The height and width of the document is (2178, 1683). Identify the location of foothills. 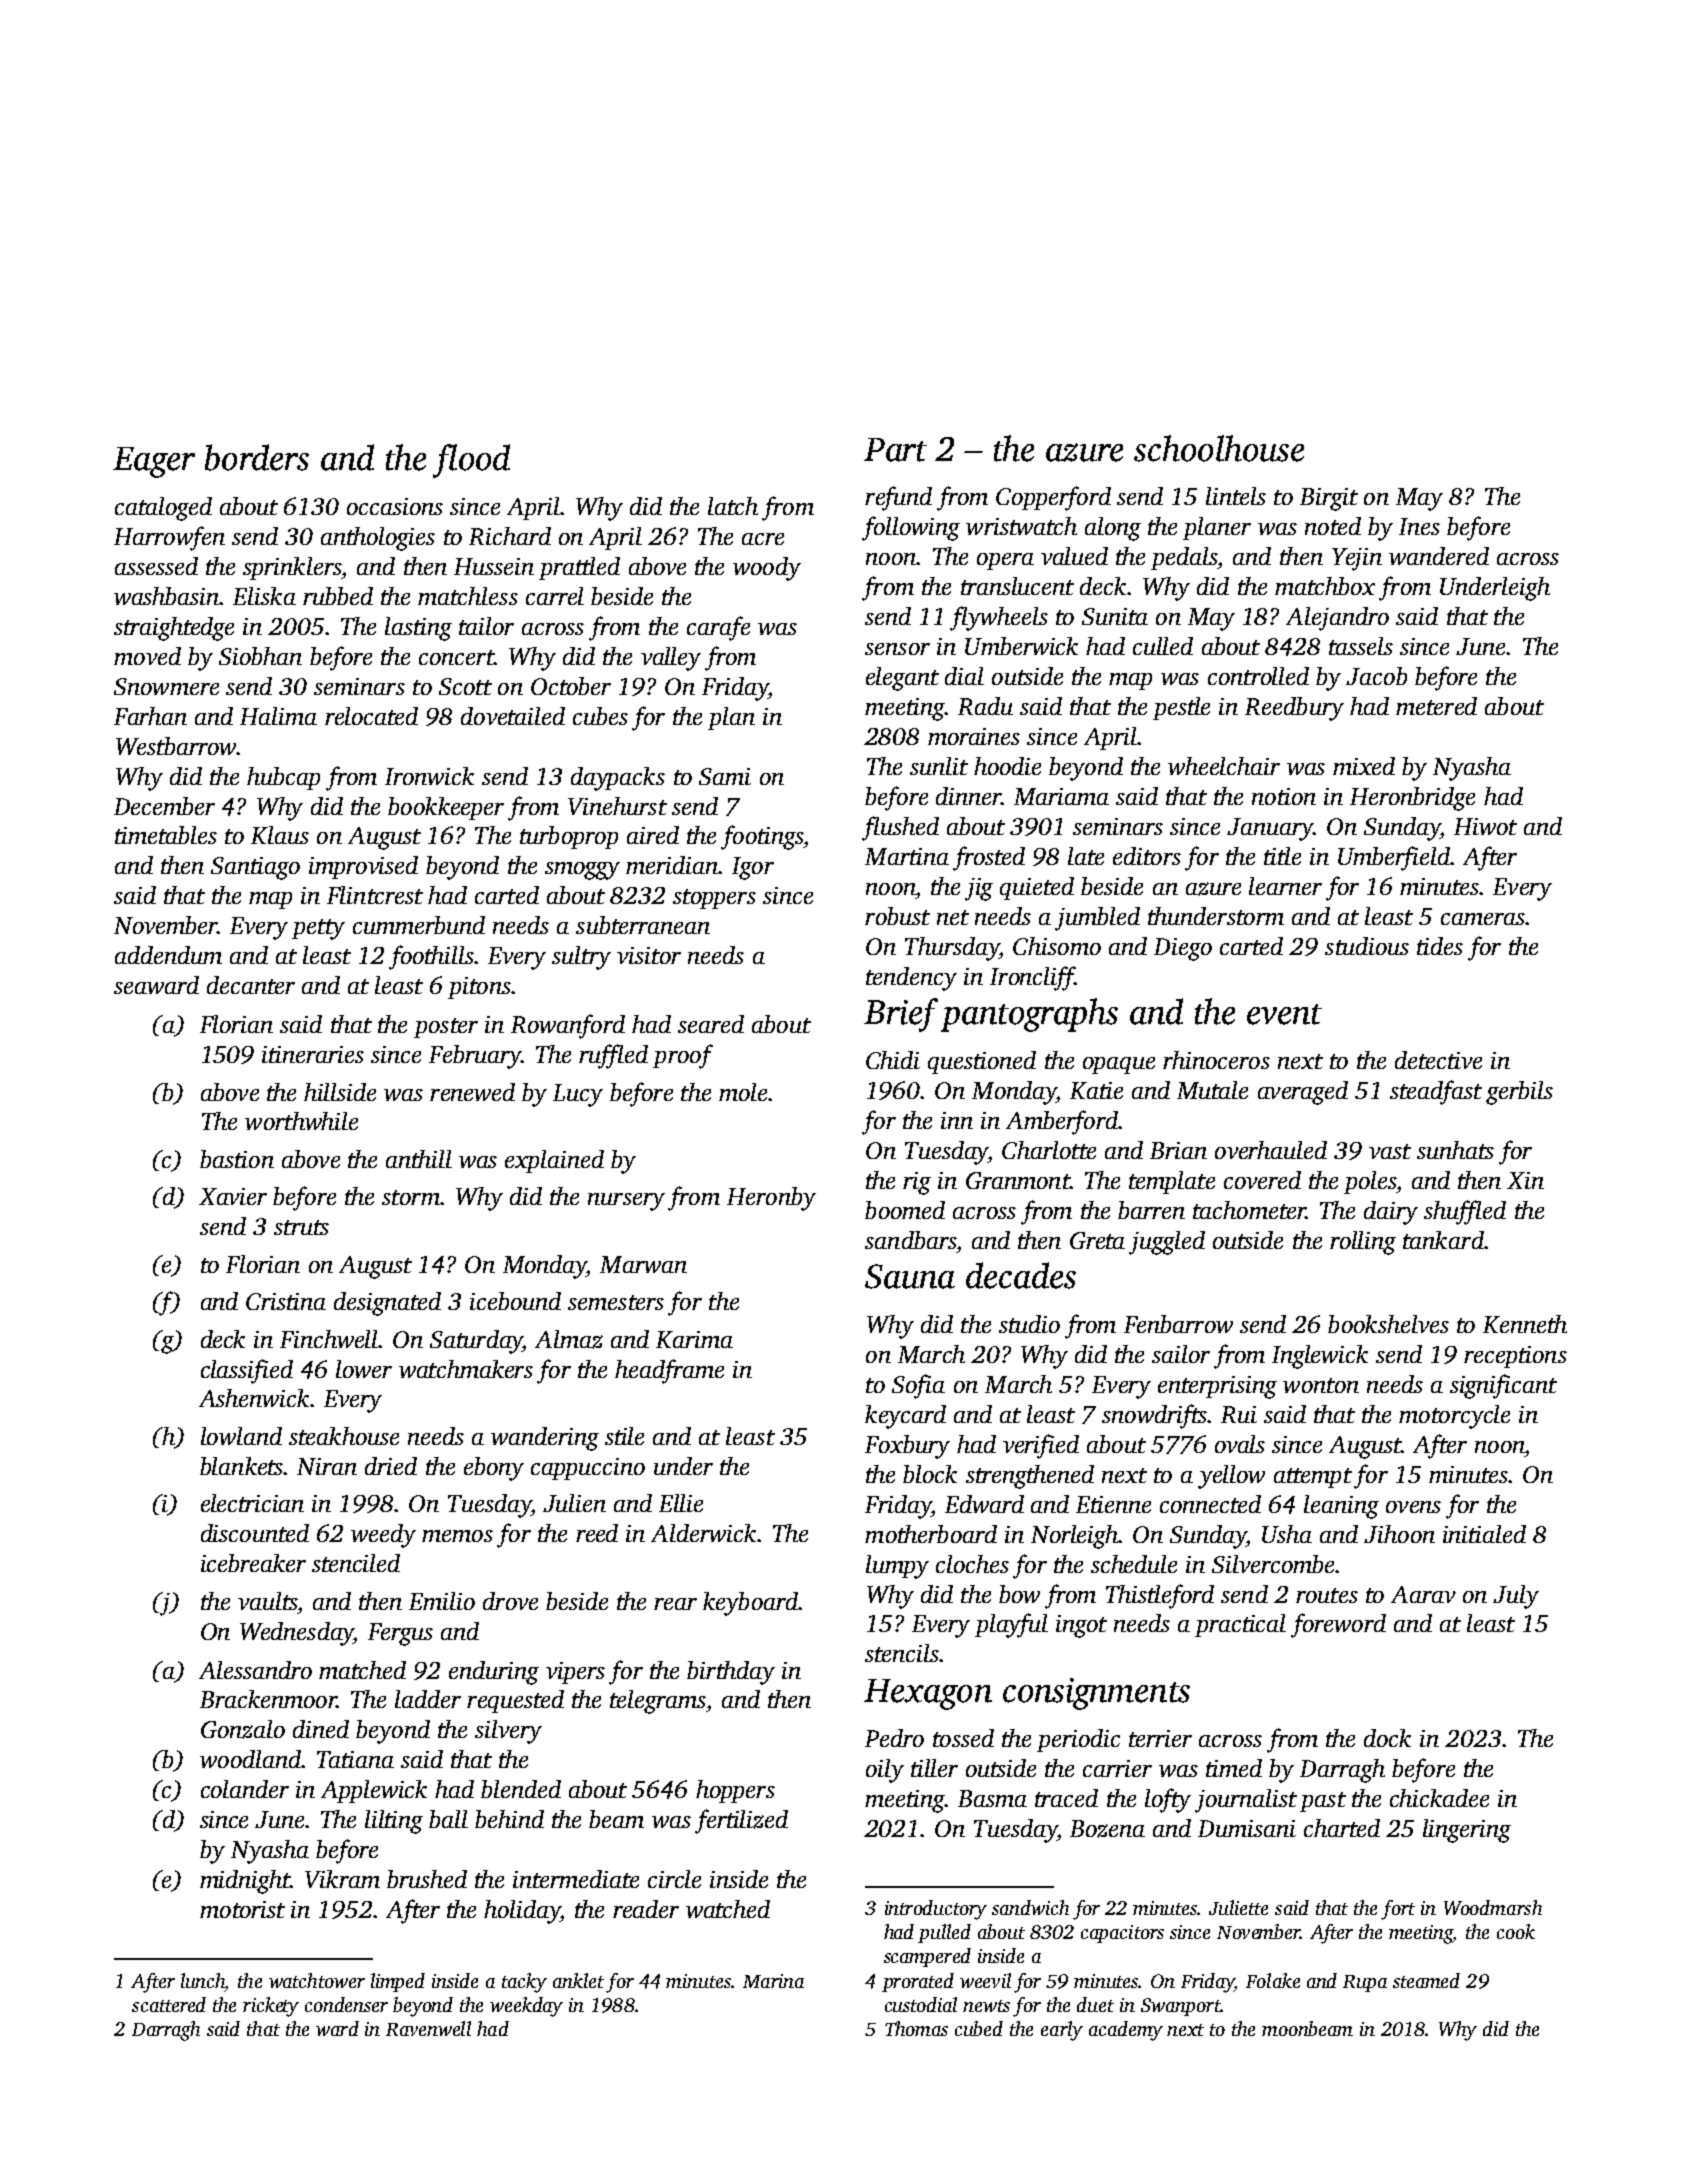
(431, 957).
